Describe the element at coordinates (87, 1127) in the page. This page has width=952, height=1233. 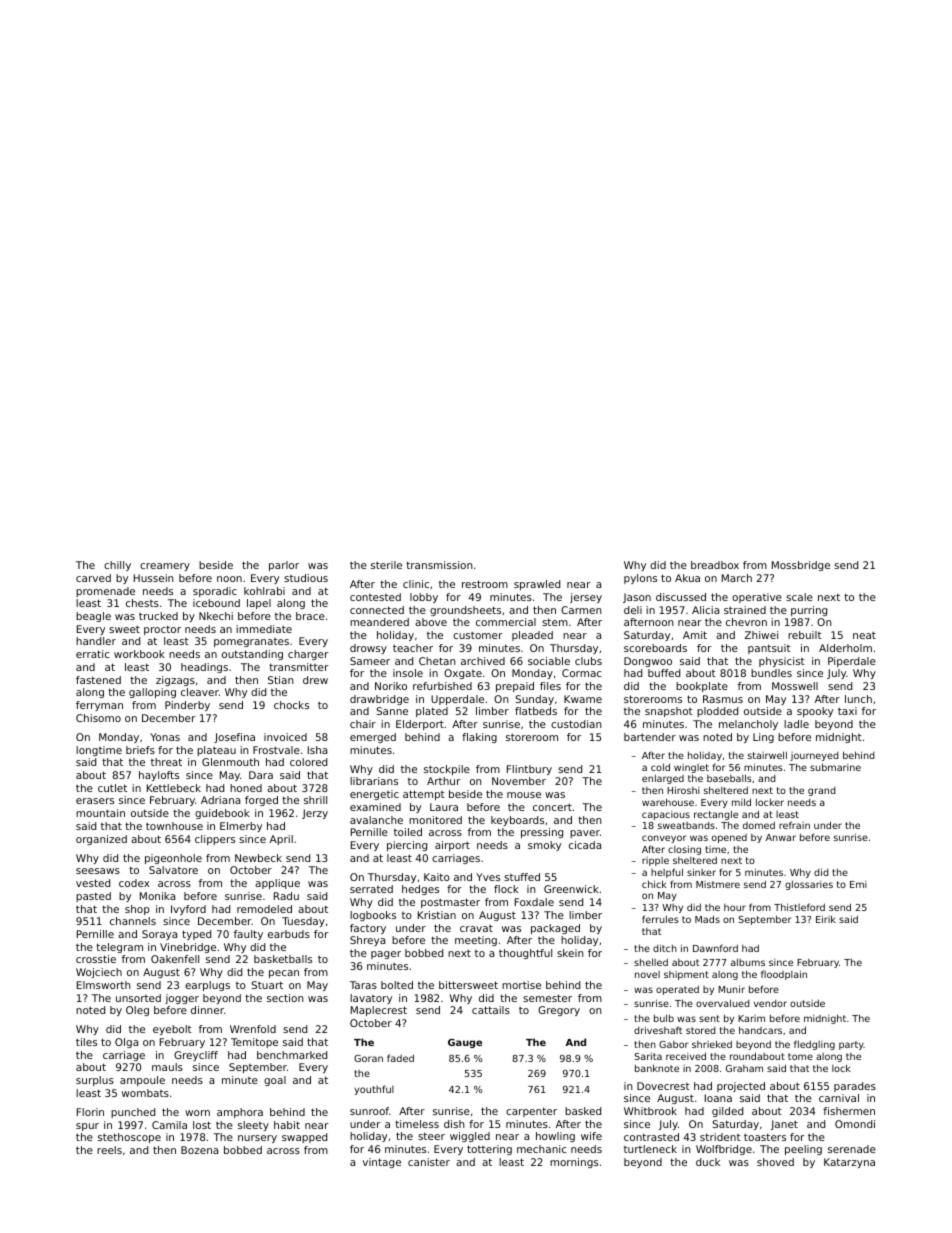
I see `spur` at that location.
